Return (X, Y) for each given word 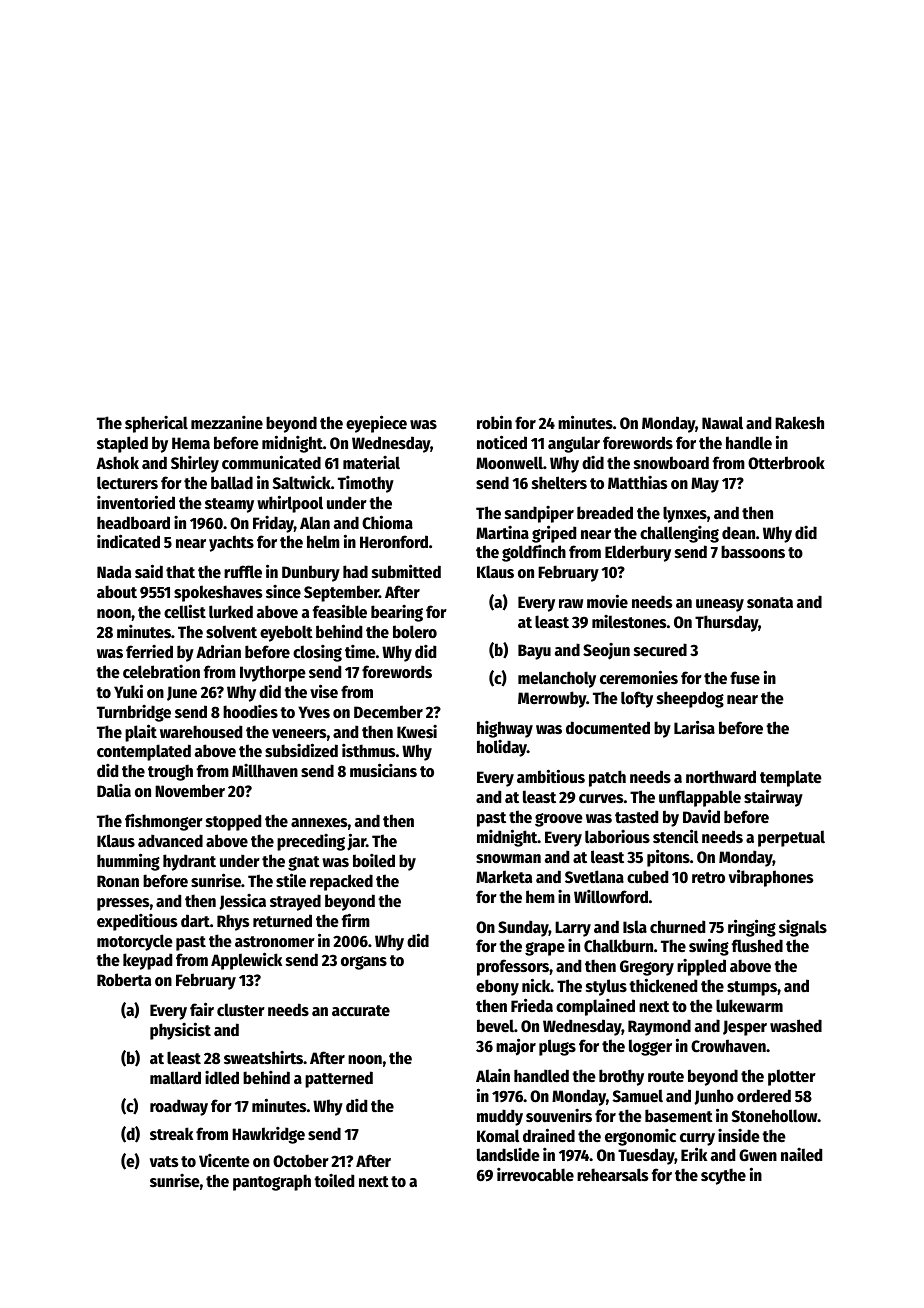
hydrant (189, 862)
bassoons (753, 552)
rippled (701, 967)
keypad (147, 961)
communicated (271, 462)
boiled (374, 860)
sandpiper (539, 514)
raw (571, 603)
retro (708, 878)
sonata (770, 603)
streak (171, 1133)
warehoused (201, 732)
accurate (361, 1011)
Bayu (534, 652)
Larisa (694, 727)
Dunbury (311, 573)
